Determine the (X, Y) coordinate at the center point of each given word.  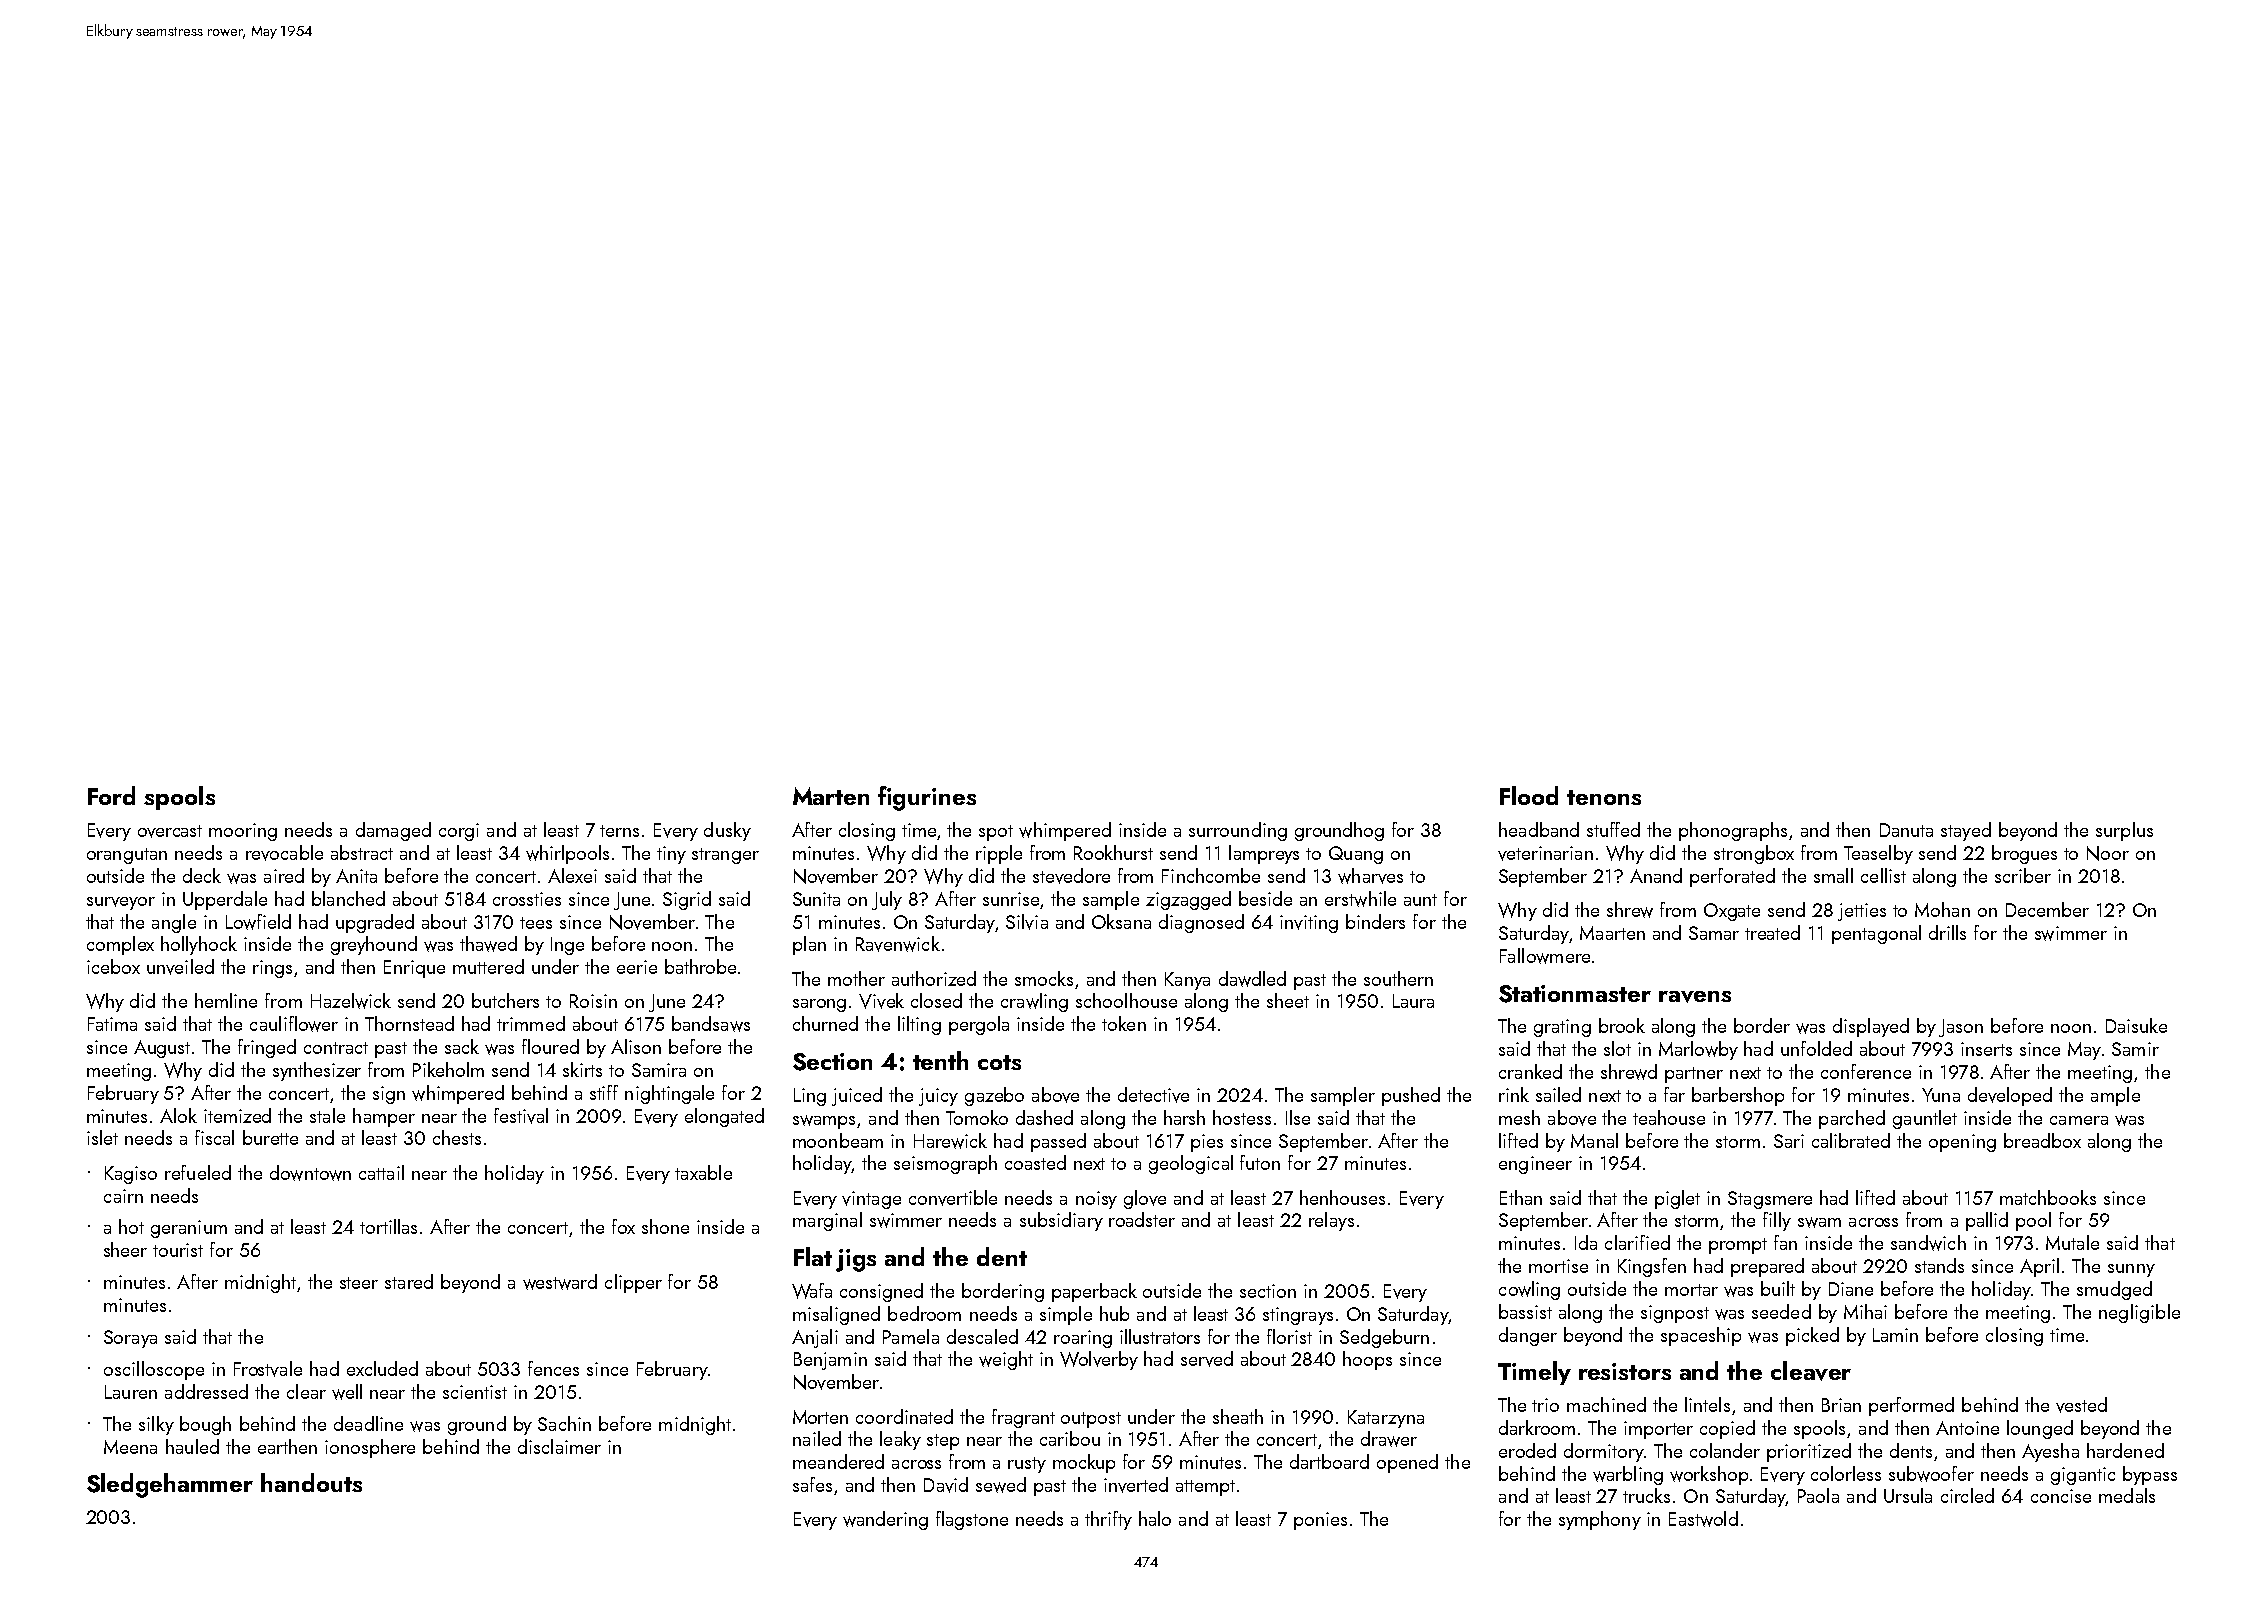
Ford (111, 795)
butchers (505, 1000)
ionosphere (370, 1448)
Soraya (130, 1339)
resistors (1625, 1371)
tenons (1604, 797)
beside (1265, 898)
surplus (2124, 831)
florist (1289, 1336)
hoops (1367, 1360)
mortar (1691, 1290)
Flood (1529, 795)
